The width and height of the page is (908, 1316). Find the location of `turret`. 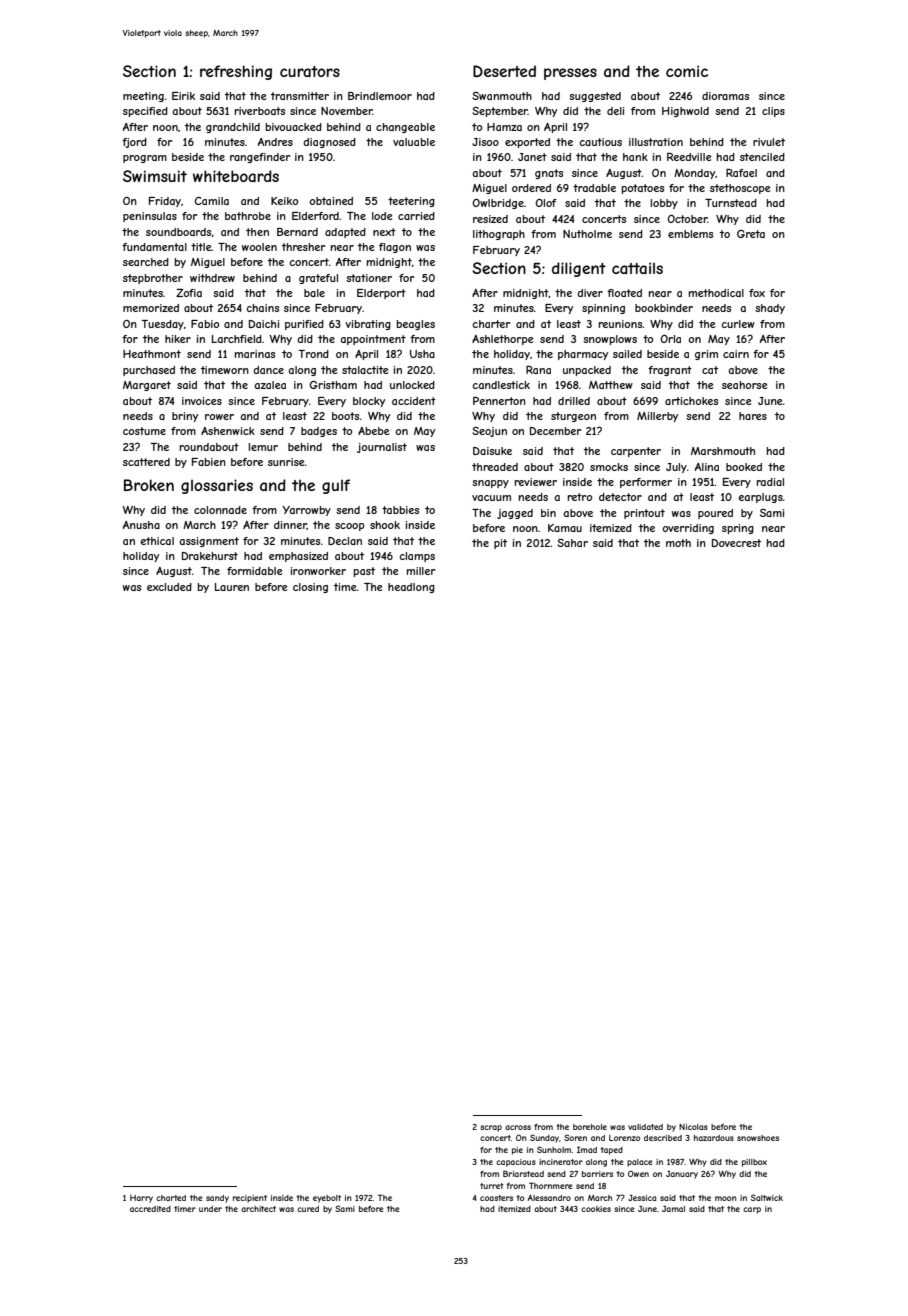

turret is located at coordinates (492, 1186).
